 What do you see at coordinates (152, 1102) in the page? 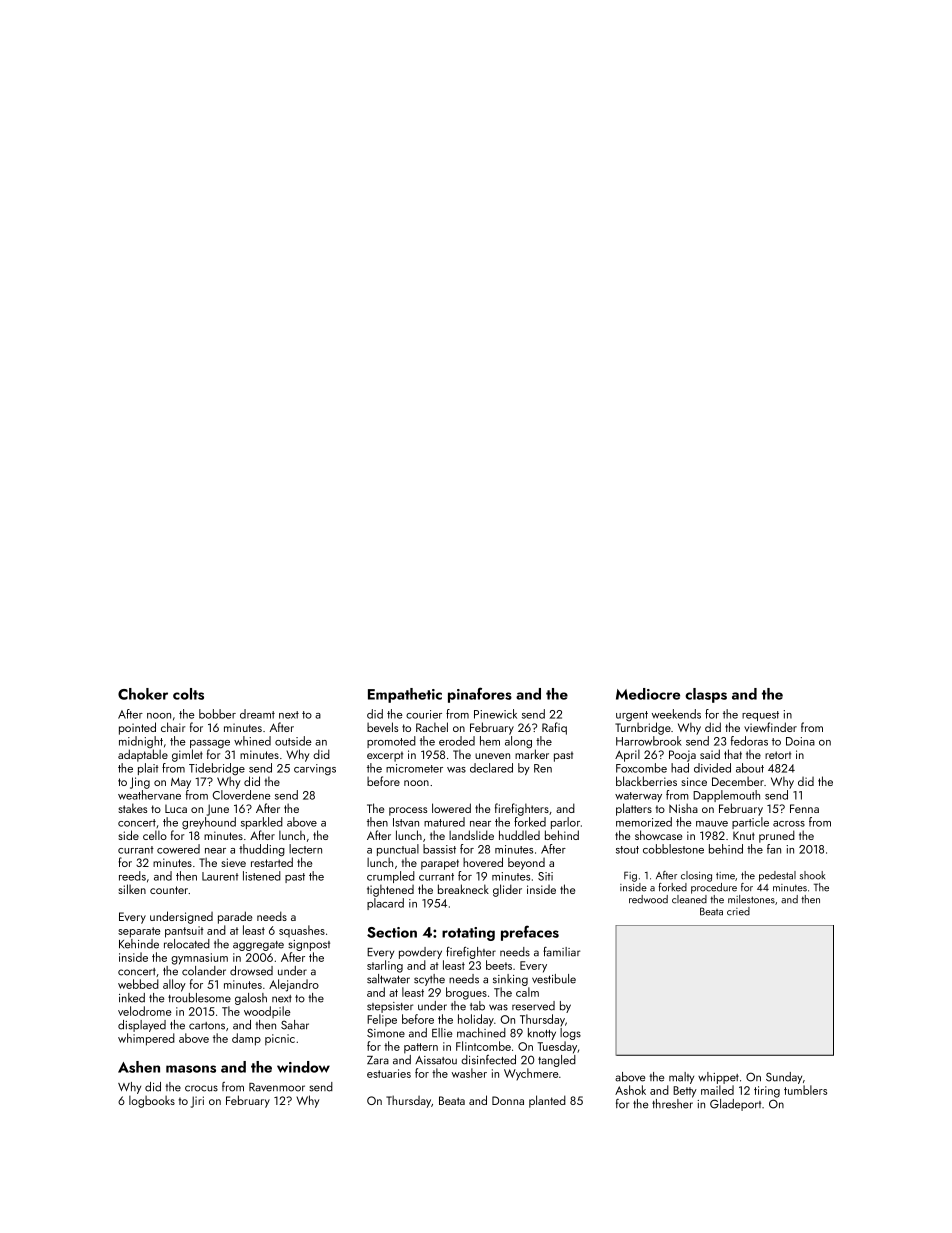
I see `logbooks` at bounding box center [152, 1102].
